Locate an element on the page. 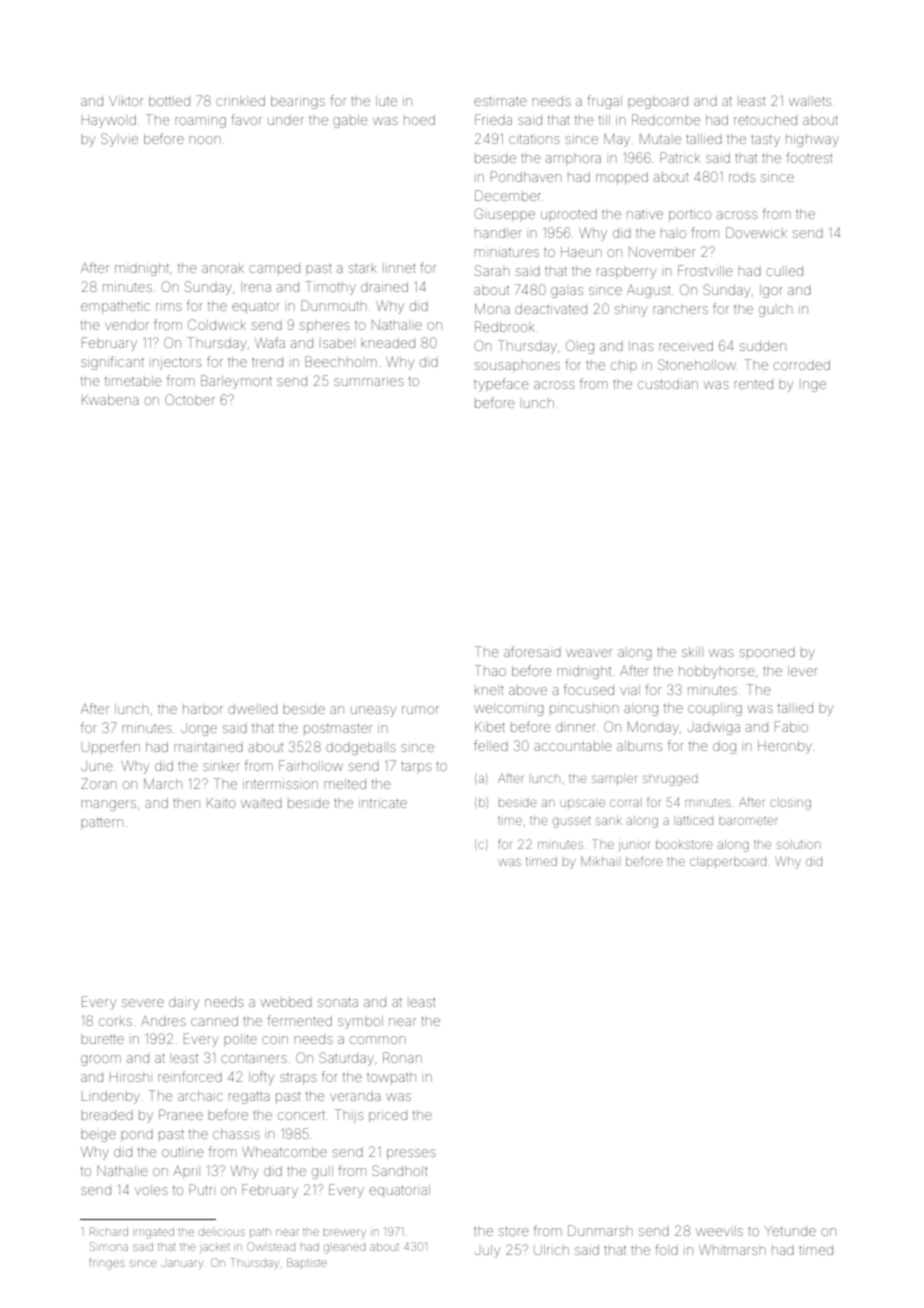 This image has width=924, height=1308. Dunmarsh is located at coordinates (600, 1230).
